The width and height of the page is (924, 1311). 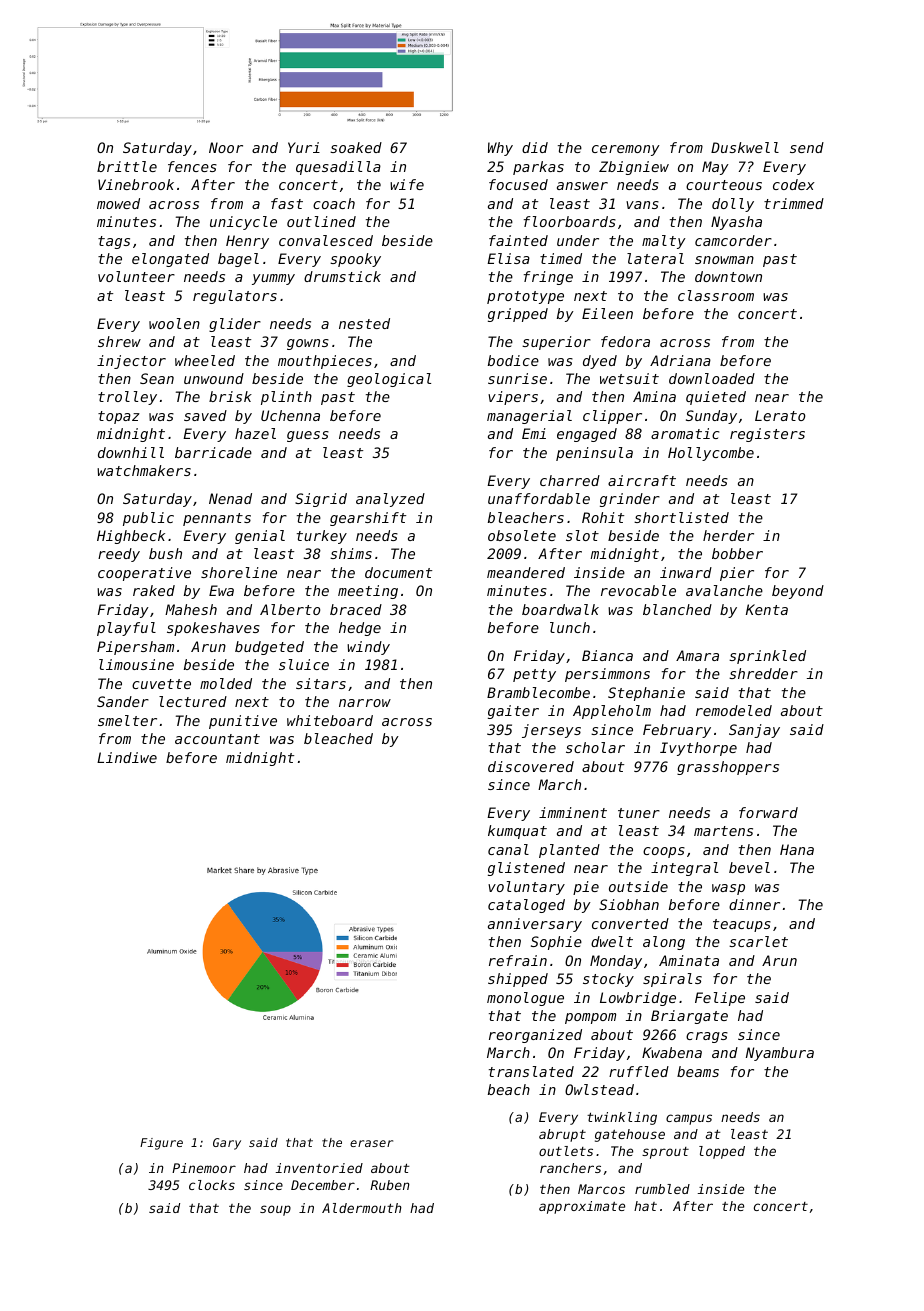 What do you see at coordinates (389, 380) in the page?
I see `geological` at bounding box center [389, 380].
